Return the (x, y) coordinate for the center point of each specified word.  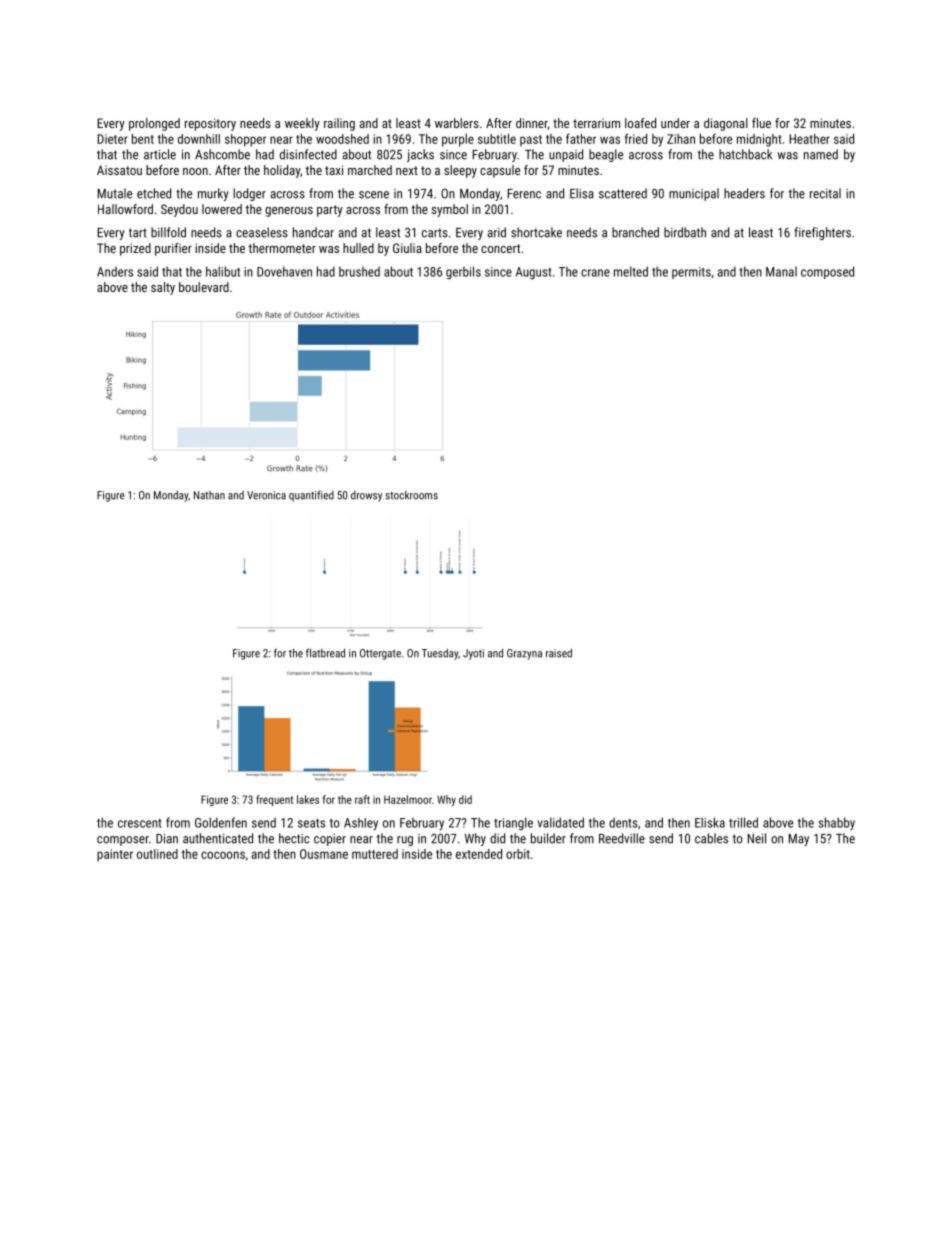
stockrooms (412, 495)
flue (761, 123)
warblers (457, 123)
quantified (311, 496)
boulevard (204, 287)
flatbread (325, 653)
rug (405, 841)
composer (123, 841)
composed (827, 272)
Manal (781, 272)
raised (559, 653)
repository (210, 124)
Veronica (266, 495)
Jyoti (473, 654)
